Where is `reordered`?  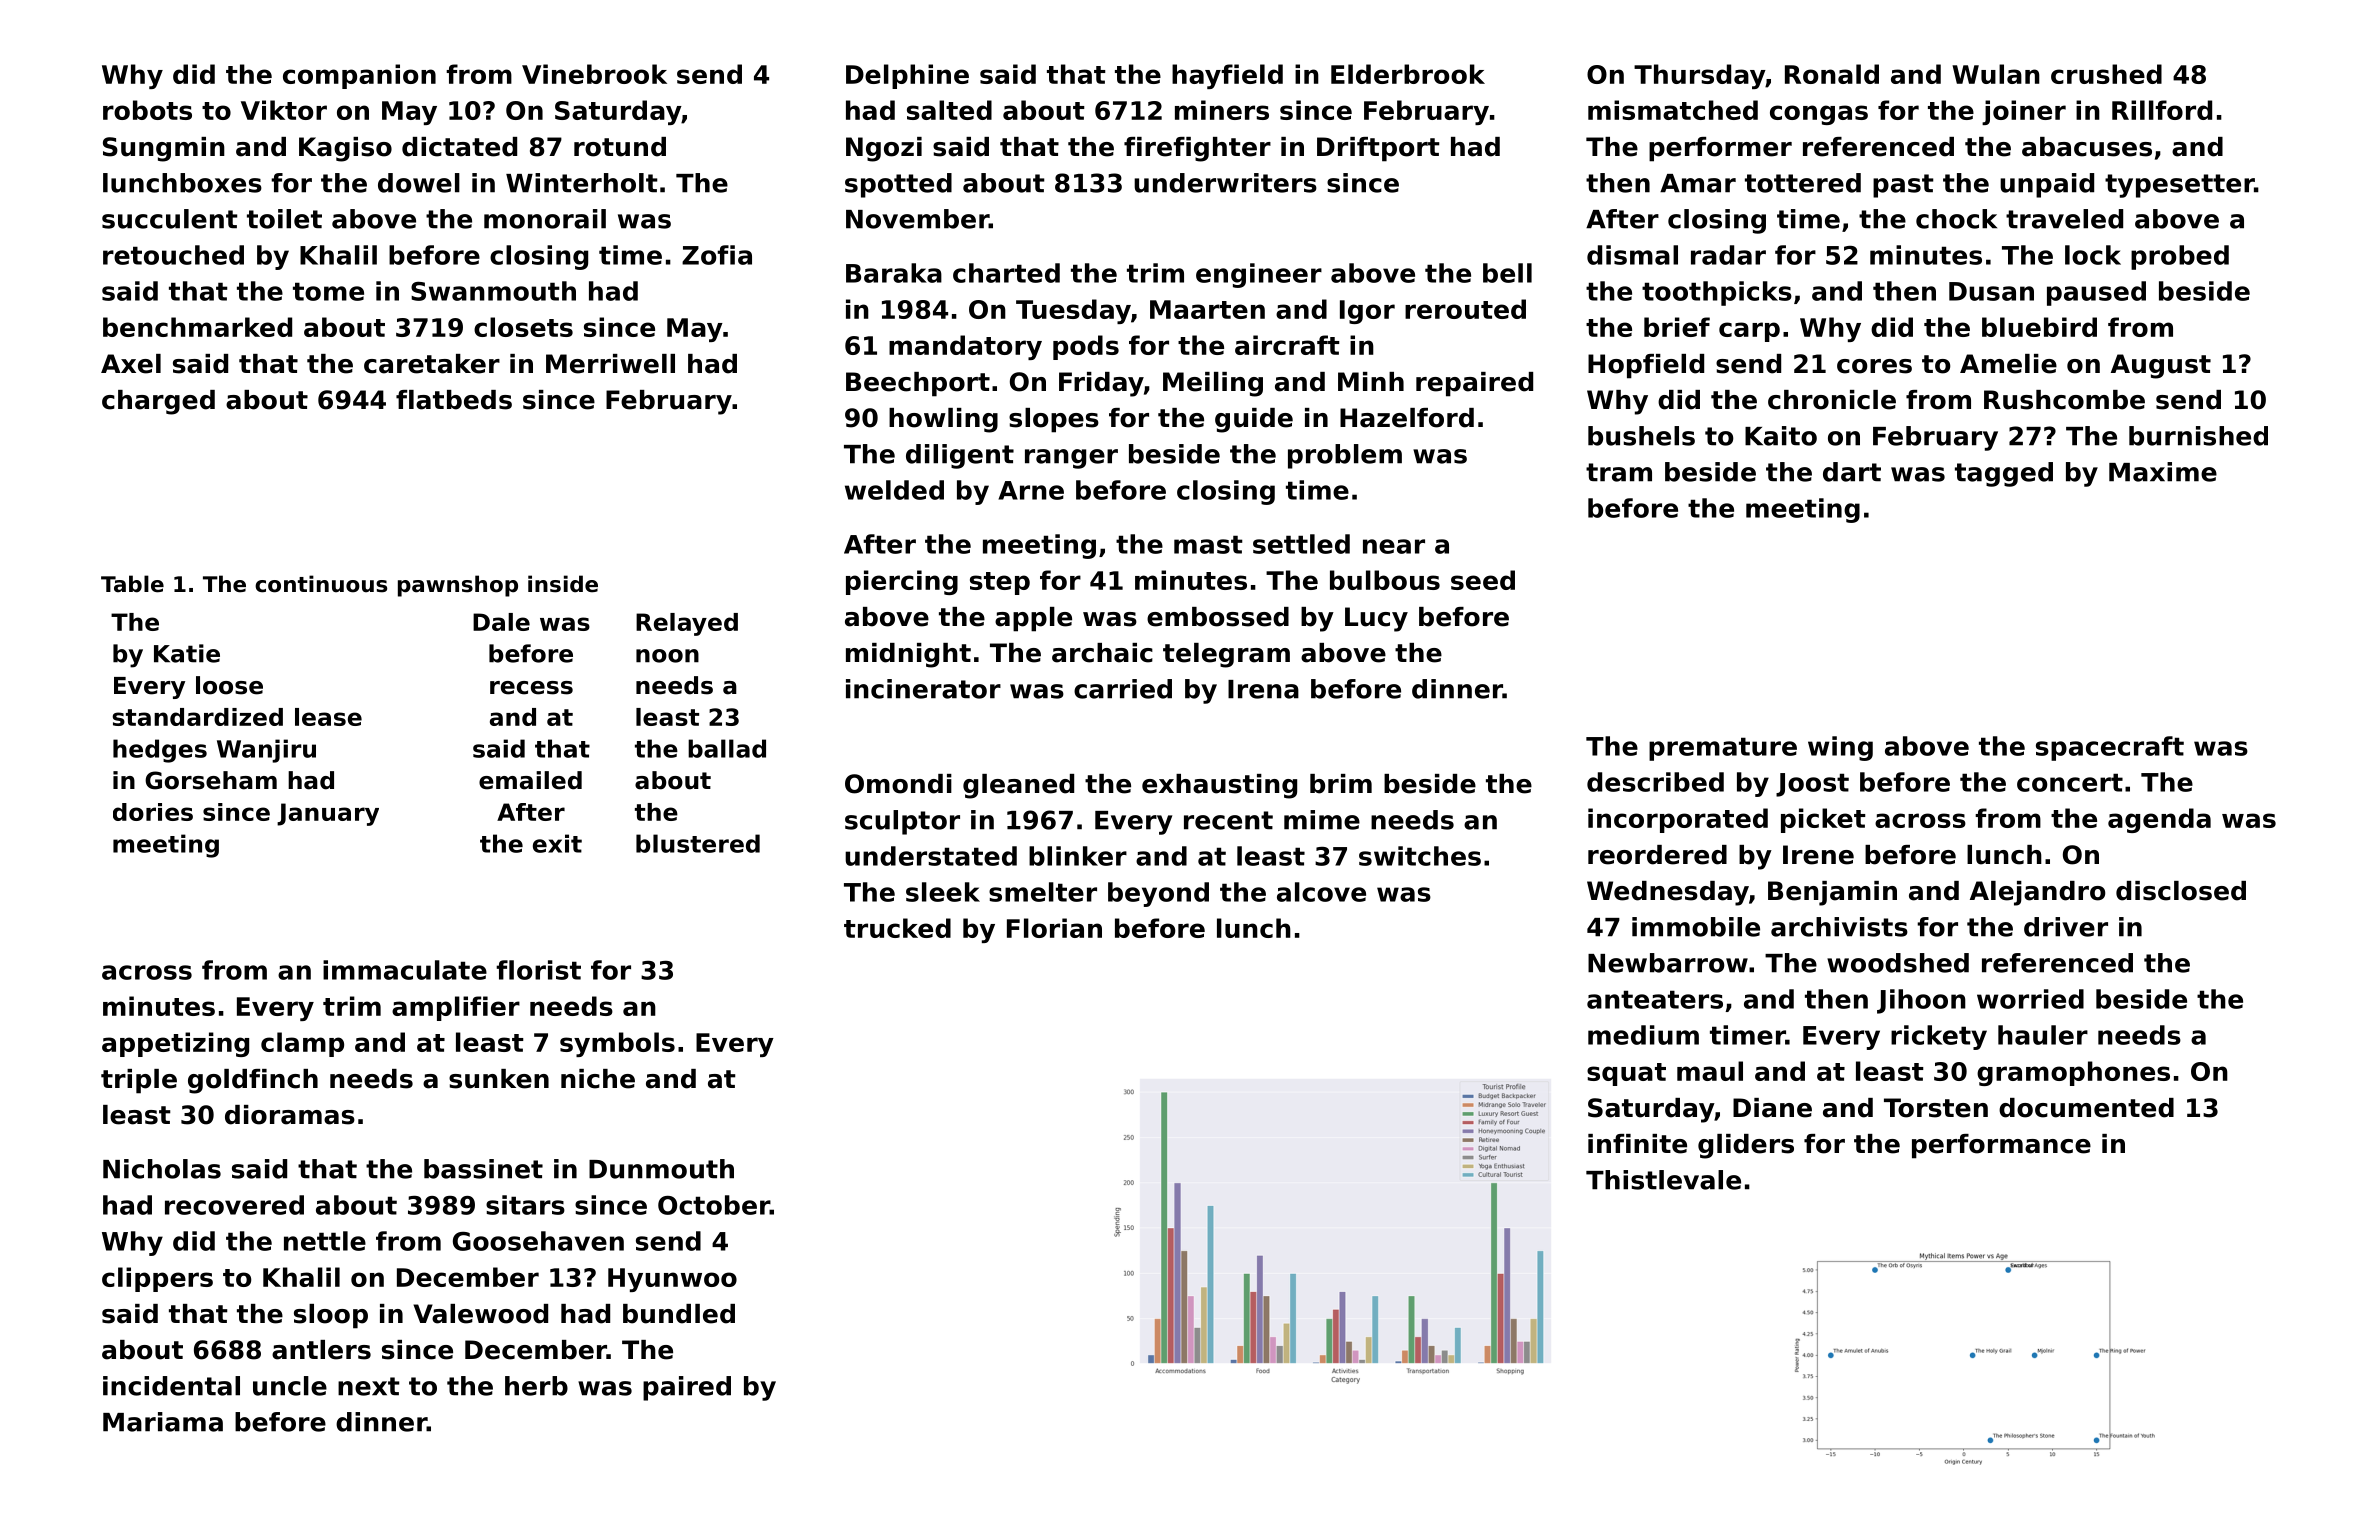 reordered is located at coordinates (1657, 855).
